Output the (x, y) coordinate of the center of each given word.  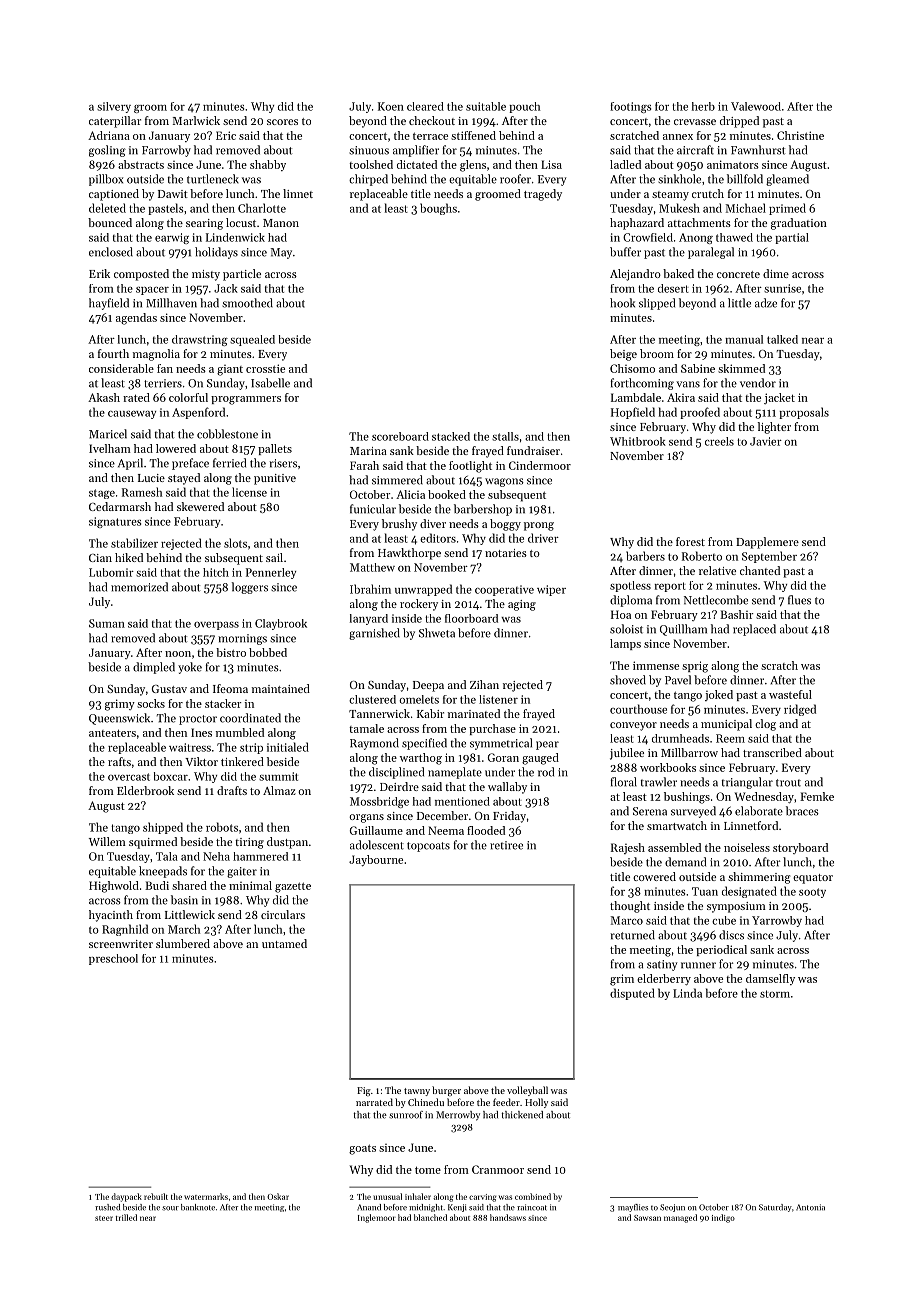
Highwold (114, 887)
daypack (126, 1197)
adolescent (377, 845)
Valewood (756, 106)
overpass (216, 626)
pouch (524, 107)
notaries (506, 553)
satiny (662, 965)
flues (799, 600)
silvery (114, 107)
